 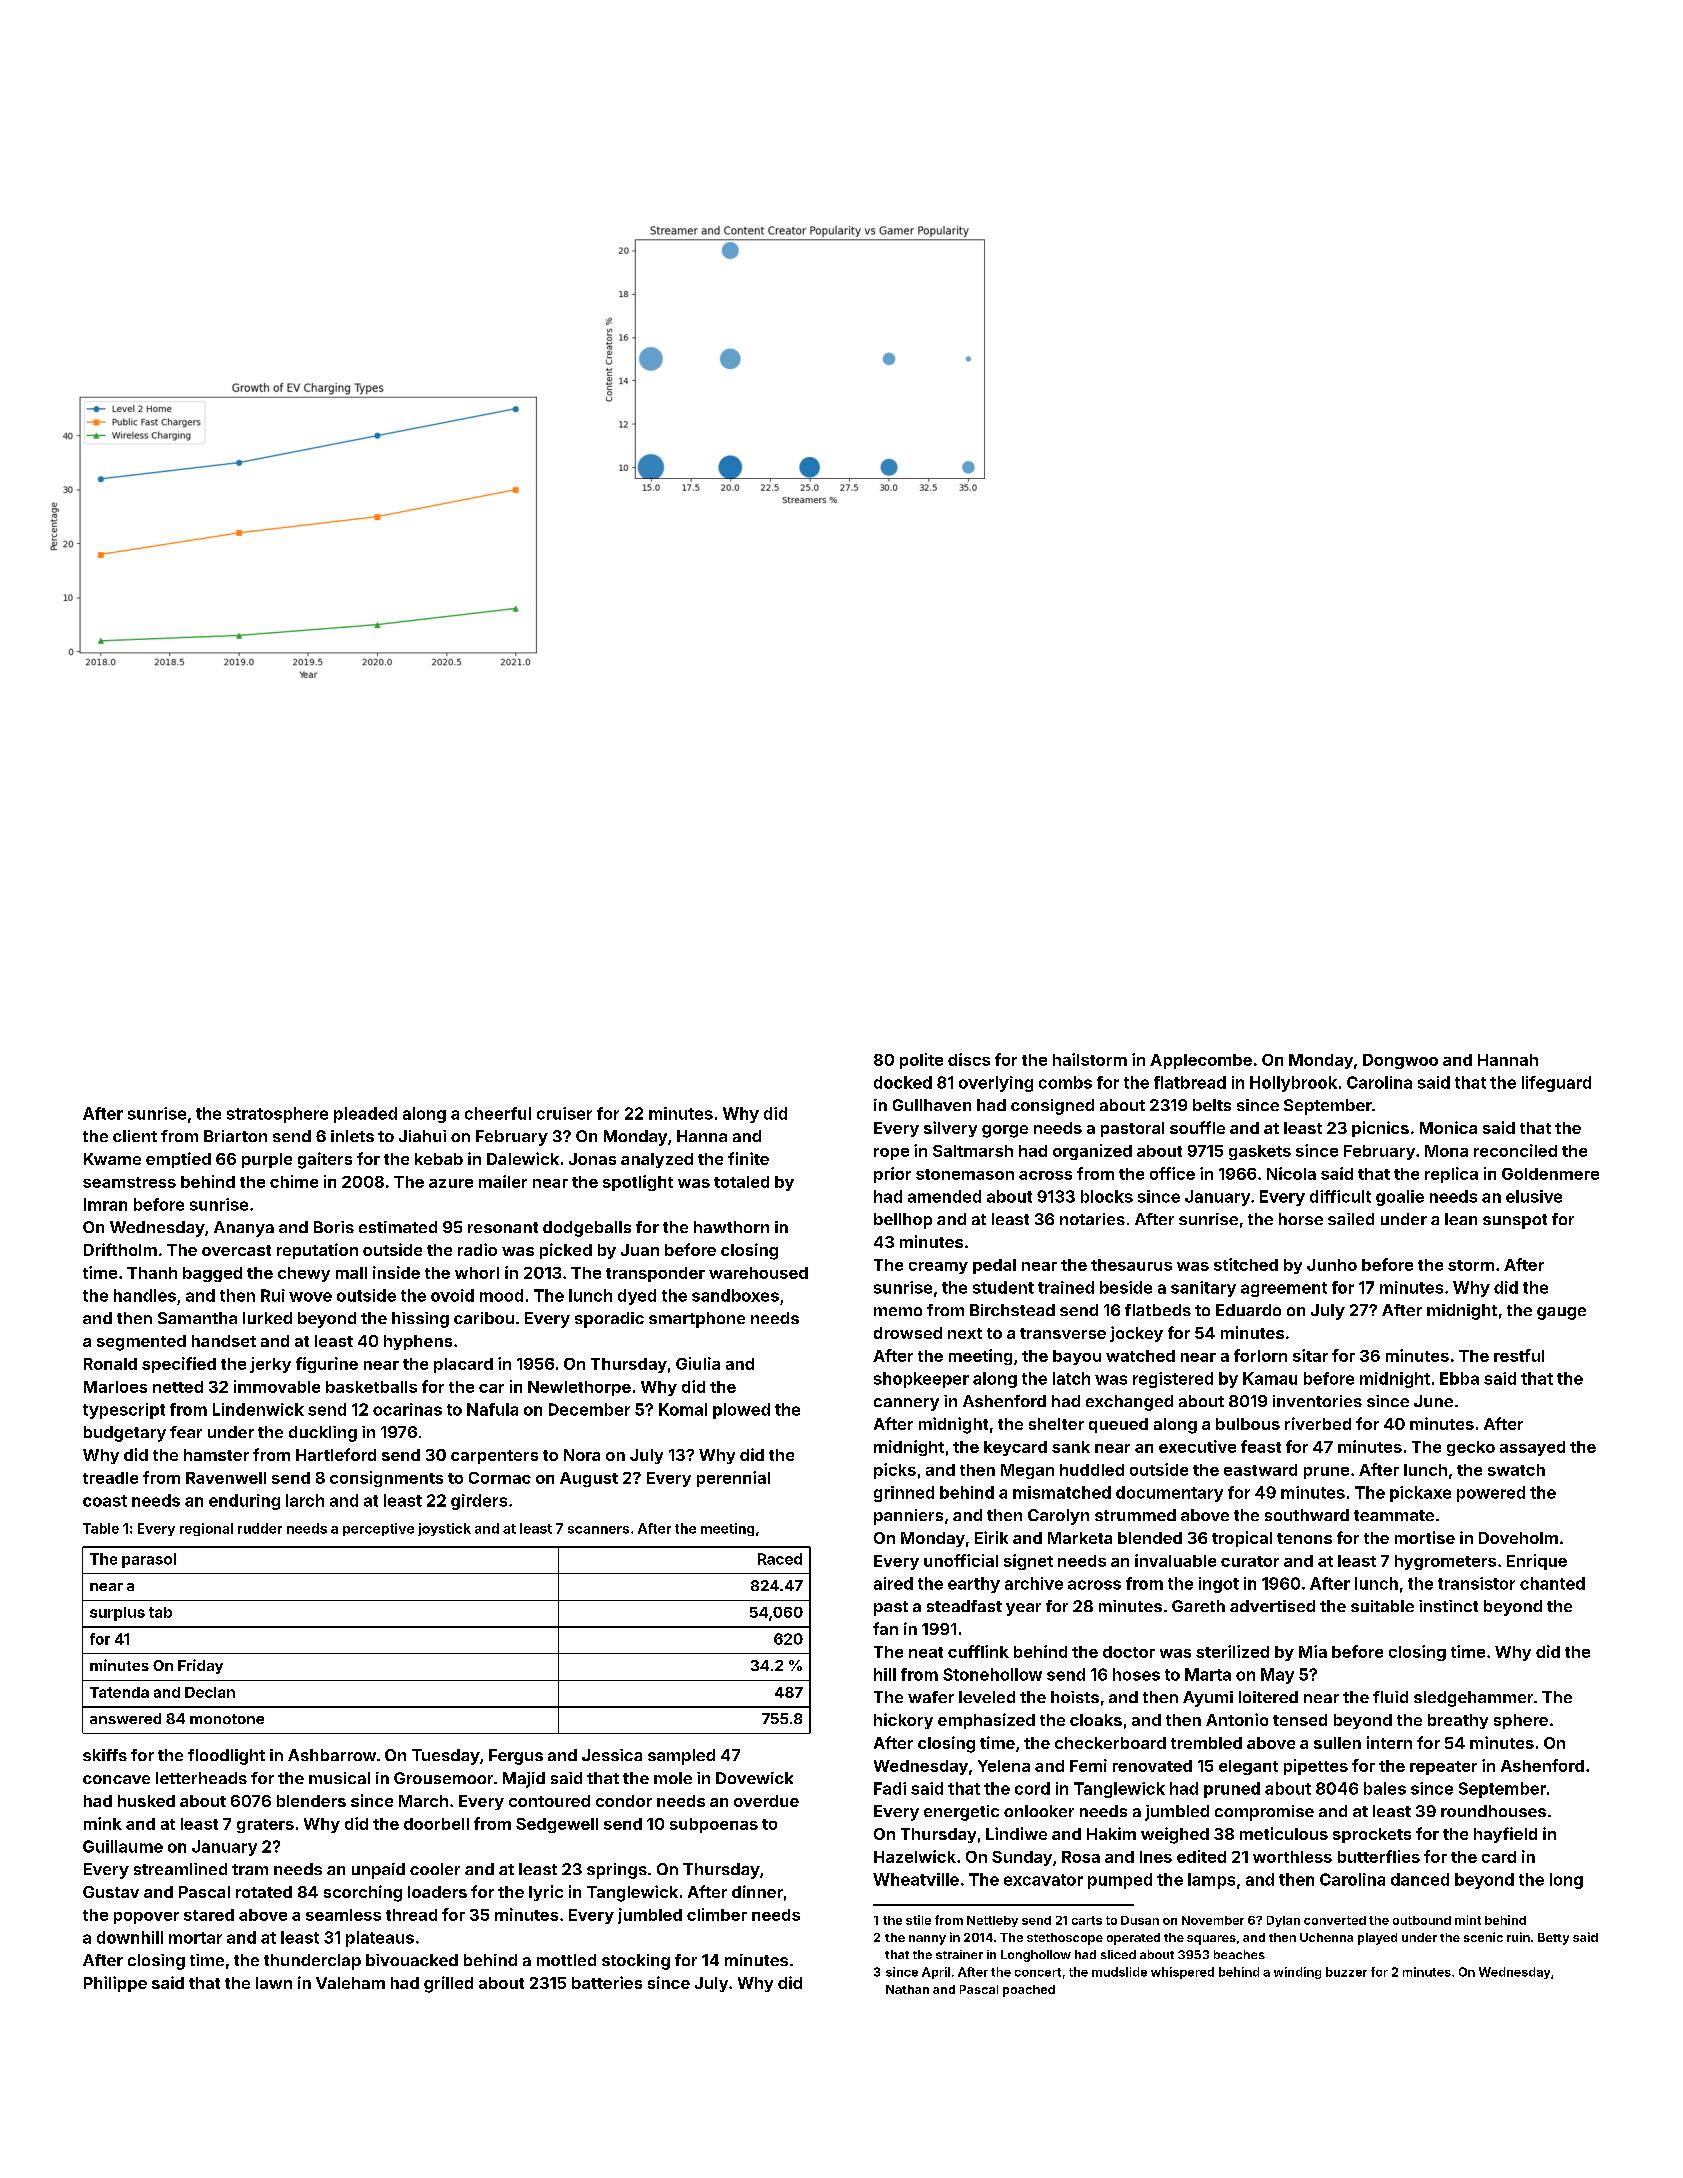 I want to click on renovated, so click(x=1152, y=1766).
